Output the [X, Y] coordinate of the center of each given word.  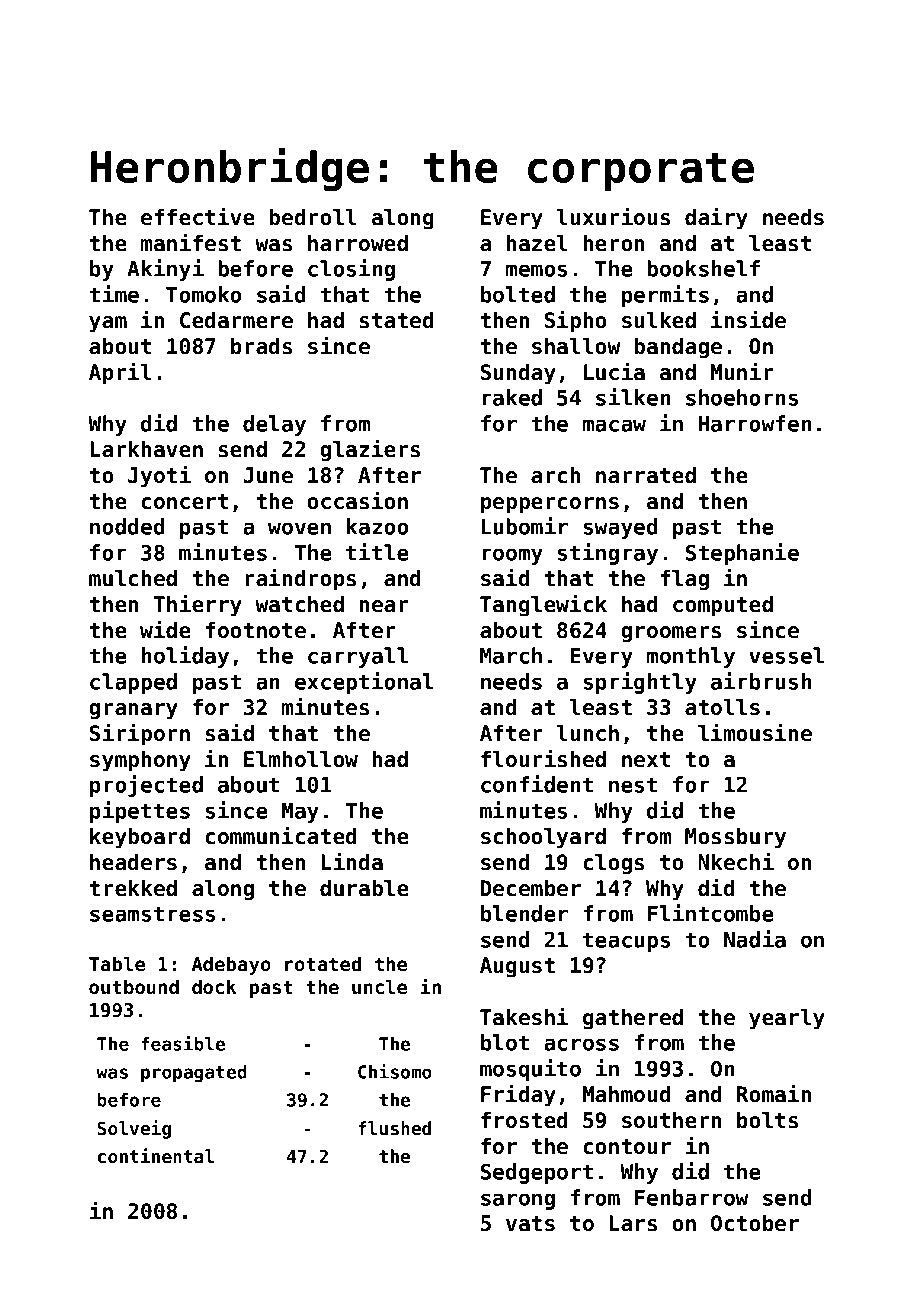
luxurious [613, 216]
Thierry [198, 605]
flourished [543, 758]
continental [156, 1155]
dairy [716, 218]
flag [685, 580]
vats [530, 1224]
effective [198, 216]
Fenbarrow [691, 1197]
